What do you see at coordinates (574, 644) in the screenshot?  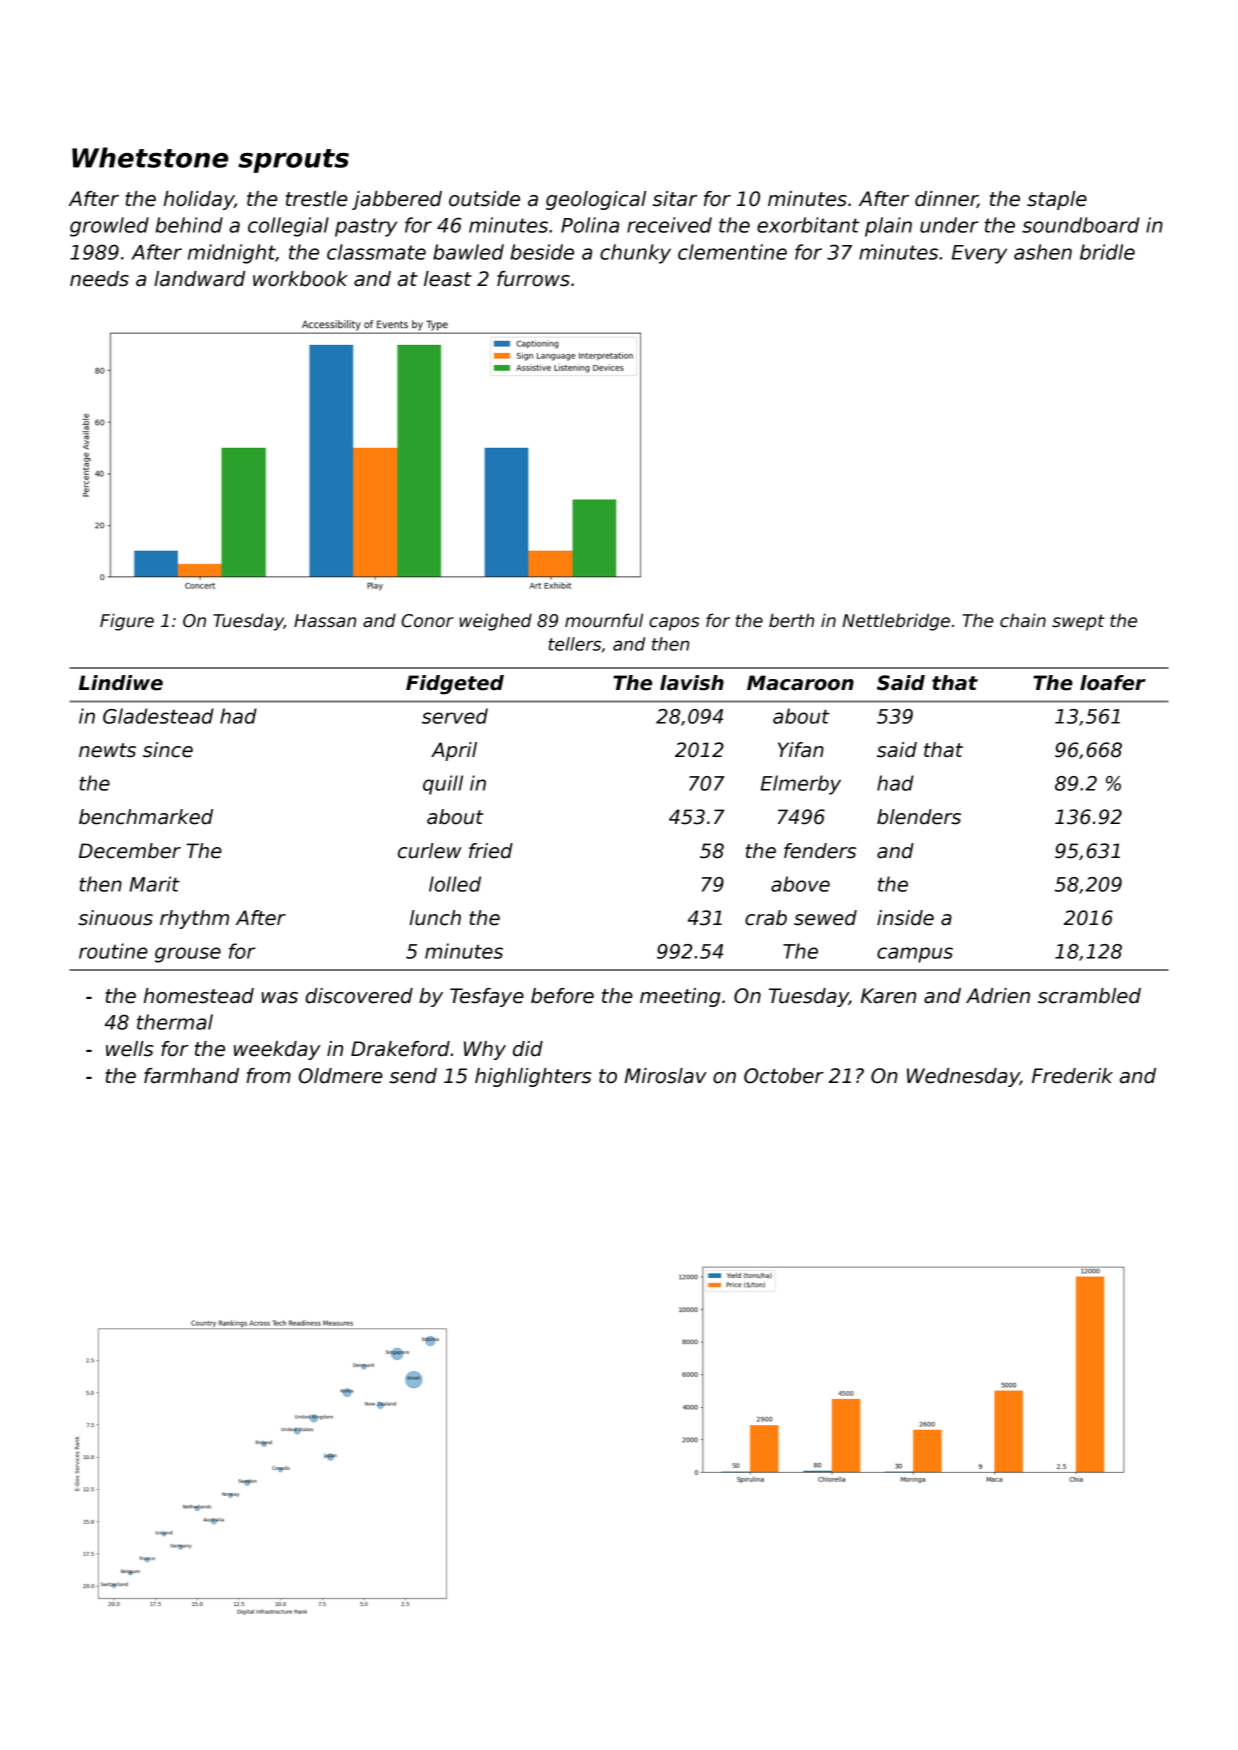 I see `tellers` at bounding box center [574, 644].
